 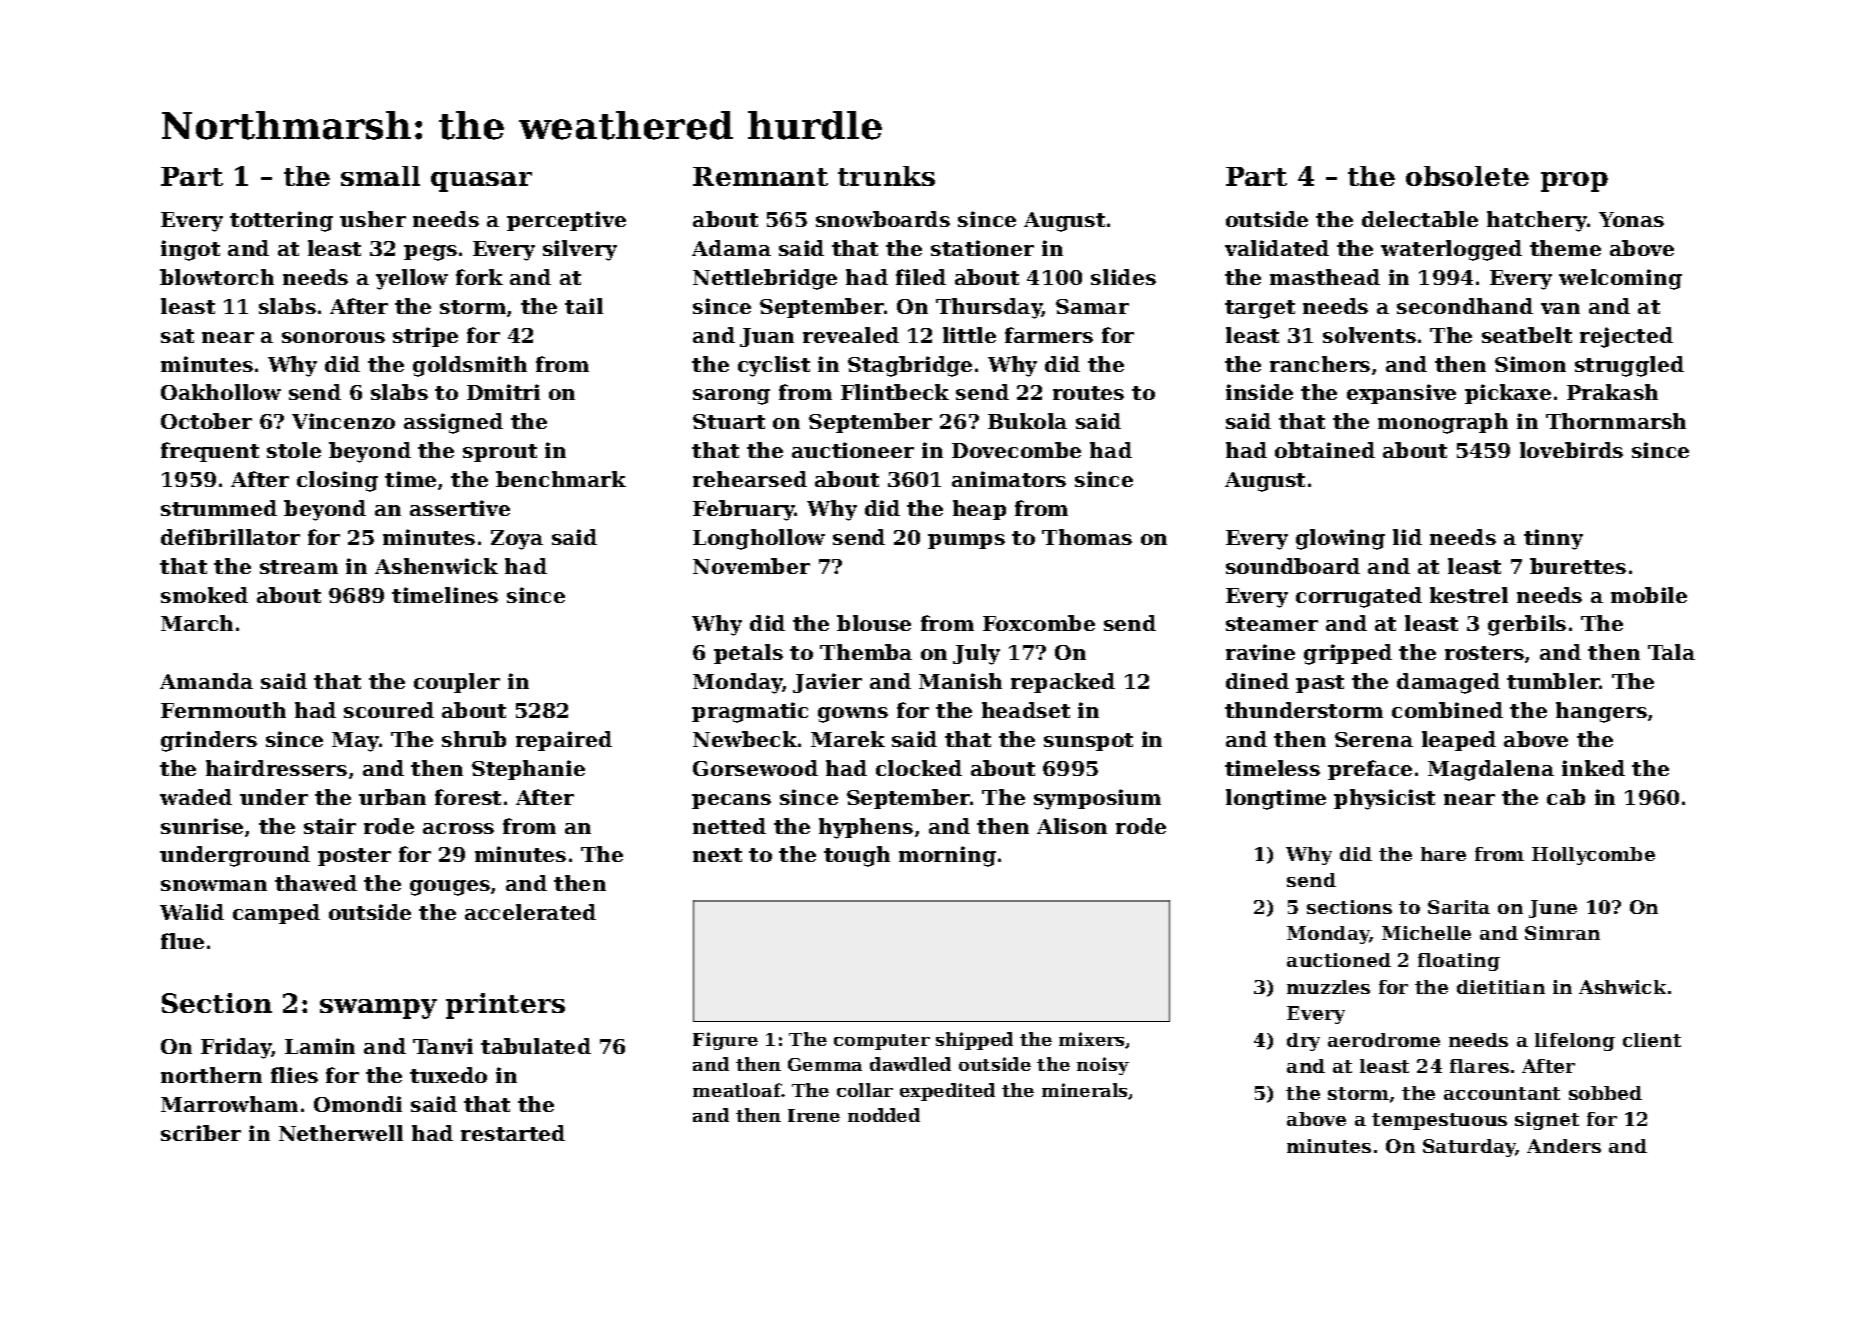 I want to click on Thomas, so click(x=1087, y=537).
